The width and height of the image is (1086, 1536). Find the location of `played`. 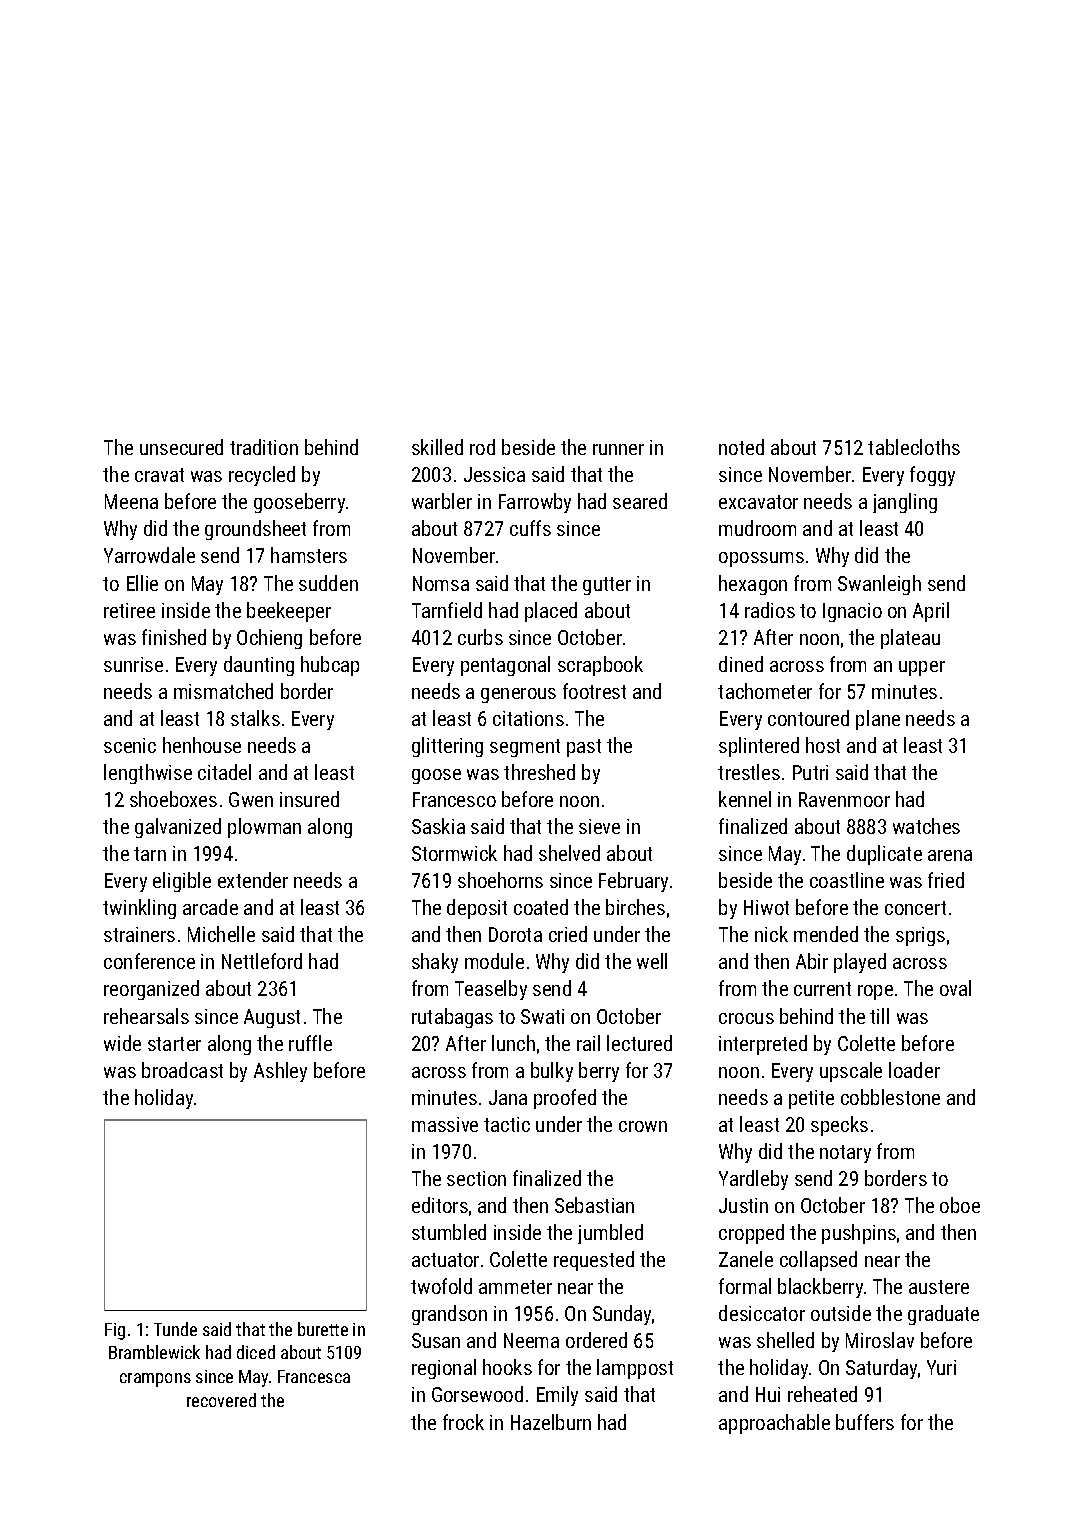

played is located at coordinates (860, 963).
